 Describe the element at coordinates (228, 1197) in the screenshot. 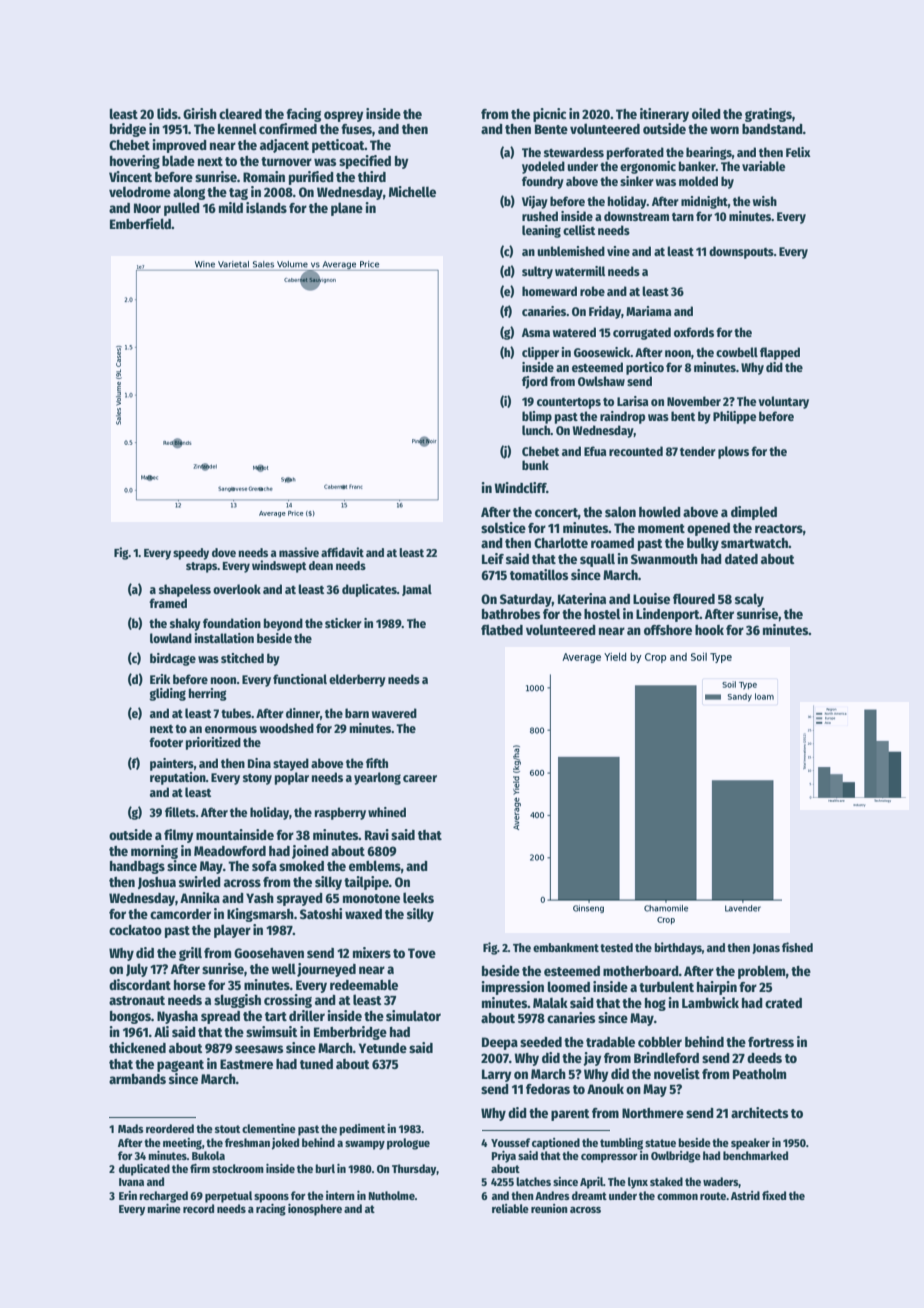

I see `perpetual` at that location.
